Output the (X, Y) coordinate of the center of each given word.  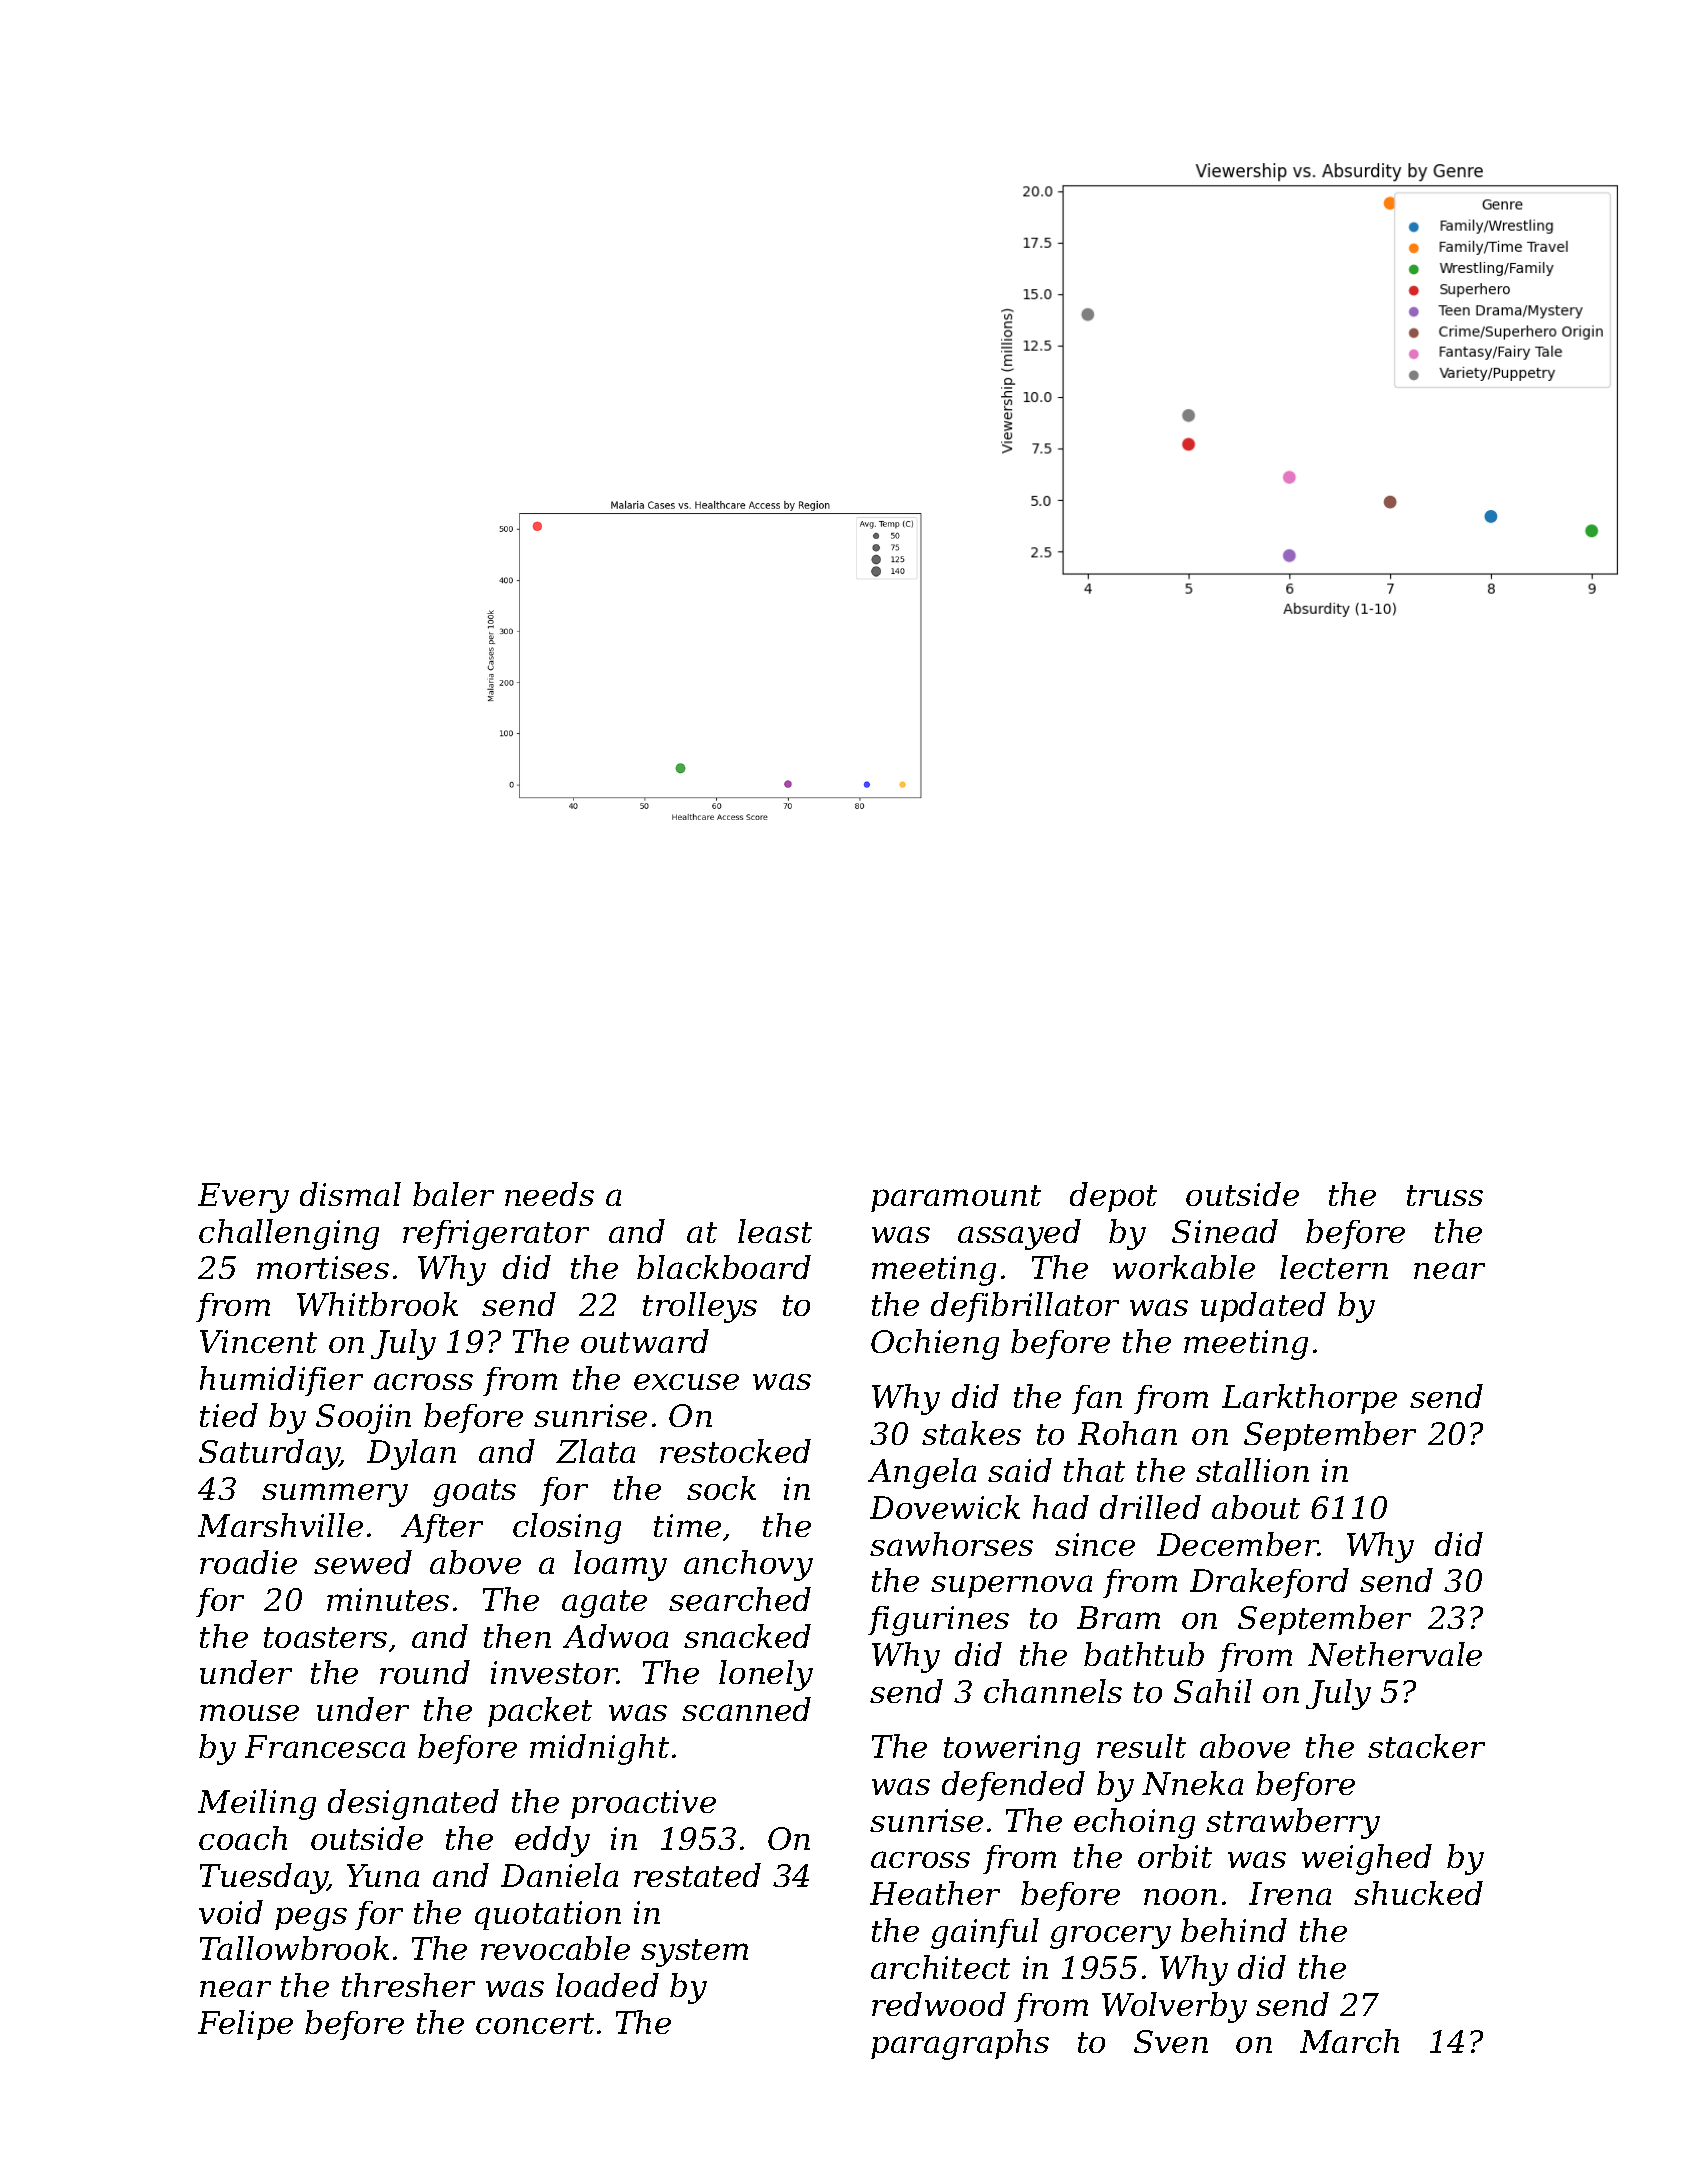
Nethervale (1395, 1654)
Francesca (325, 1746)
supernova (1011, 1586)
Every (243, 1198)
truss (1445, 1195)
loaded (607, 1985)
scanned (746, 1709)
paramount (956, 1198)
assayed (1019, 1234)
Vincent (258, 1341)
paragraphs (960, 2044)
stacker (1426, 1746)
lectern (1334, 1267)
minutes (388, 1599)
